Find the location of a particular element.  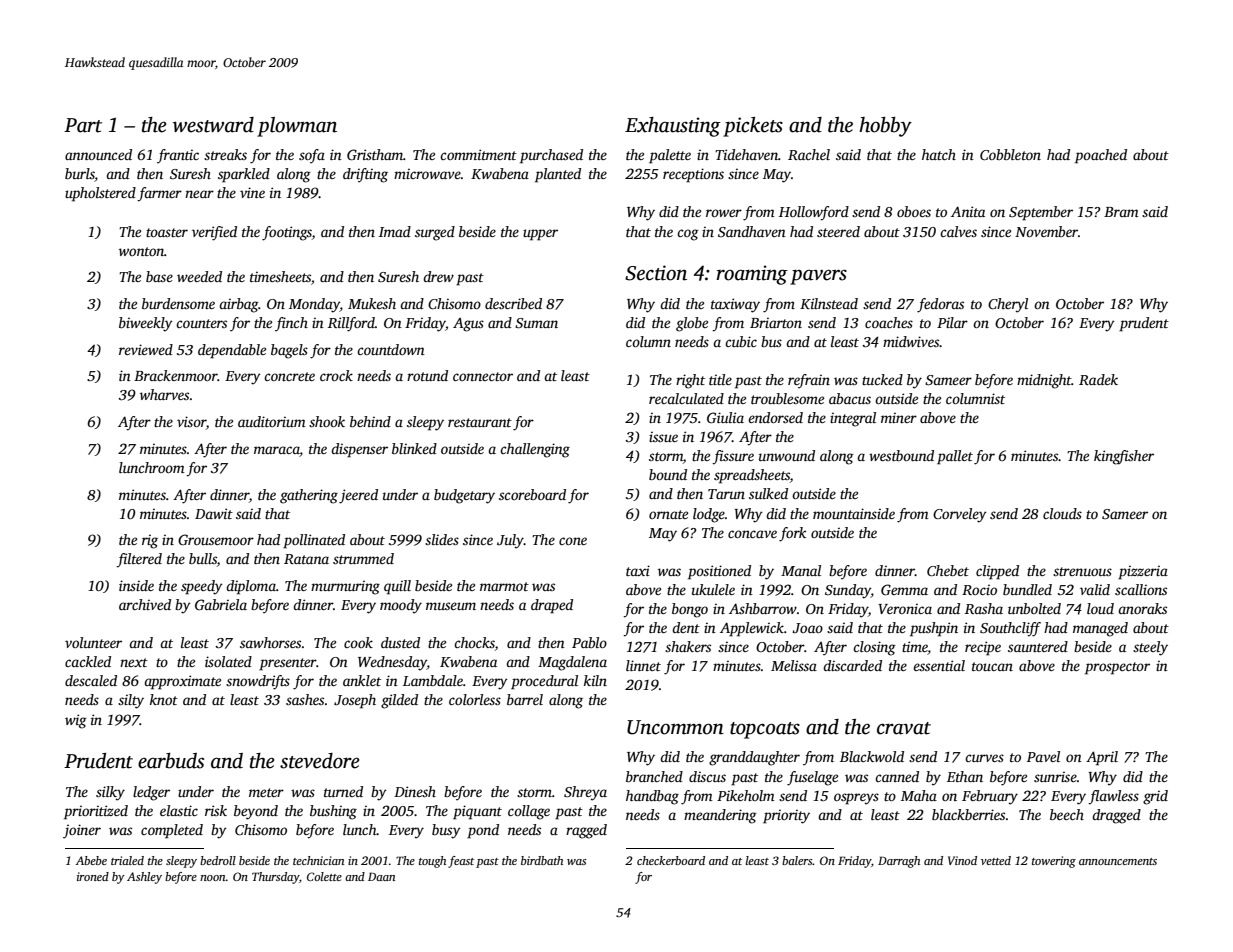

prospector is located at coordinates (1117, 668).
